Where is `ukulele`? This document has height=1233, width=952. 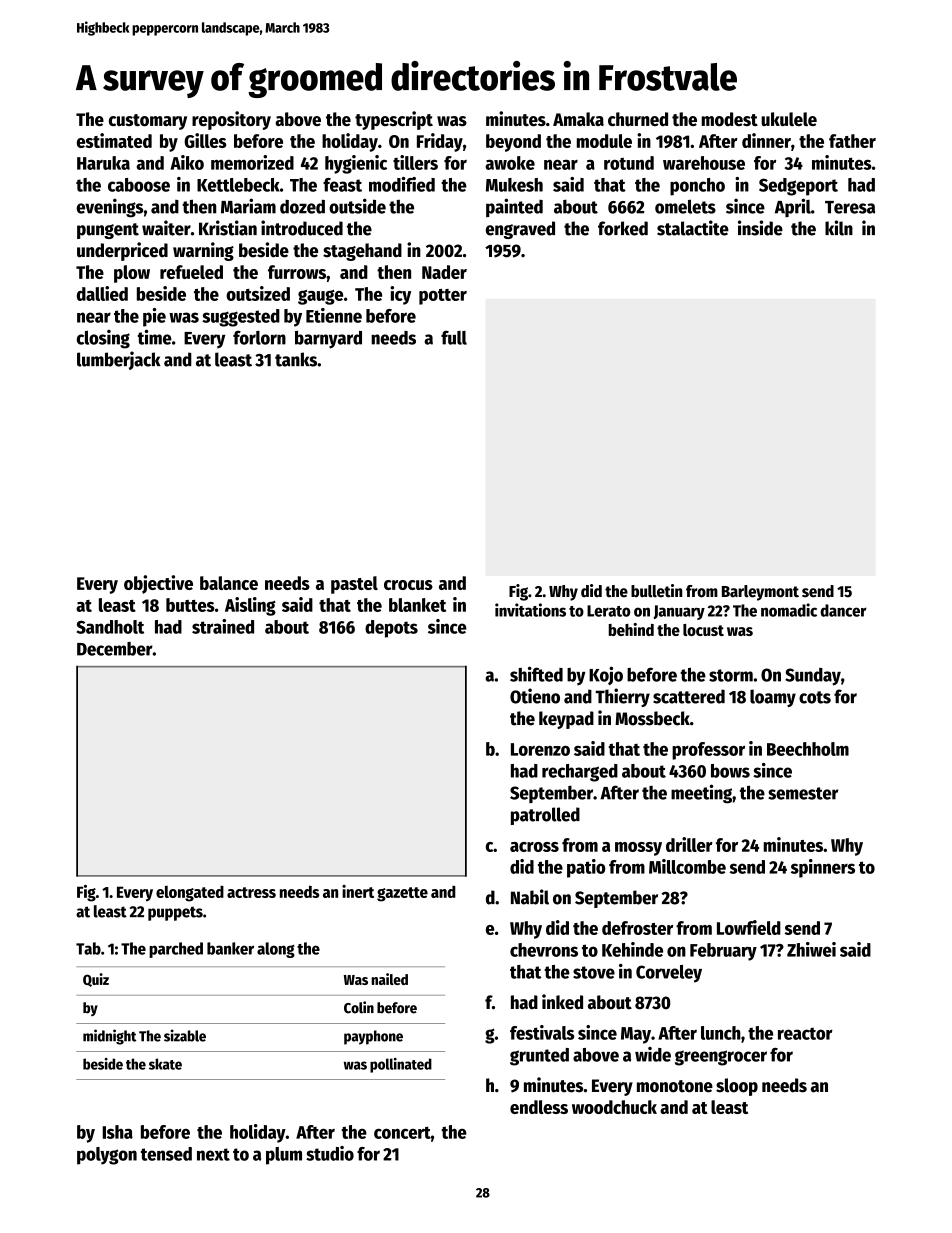
ukulele is located at coordinates (789, 119).
